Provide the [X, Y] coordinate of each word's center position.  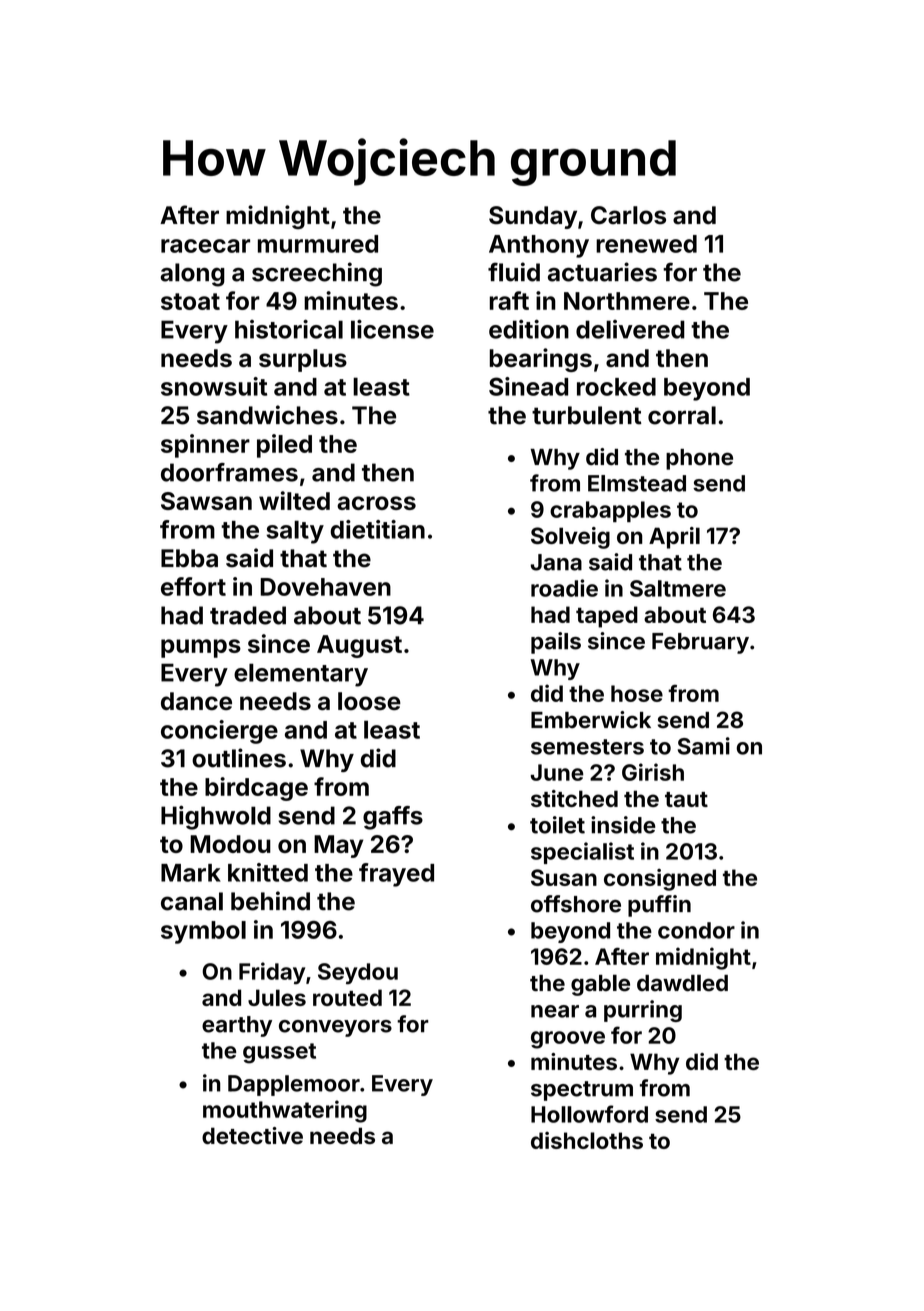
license [392, 329]
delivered [630, 329]
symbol [203, 932]
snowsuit [214, 386]
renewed [646, 244]
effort [193, 586]
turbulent [587, 415]
